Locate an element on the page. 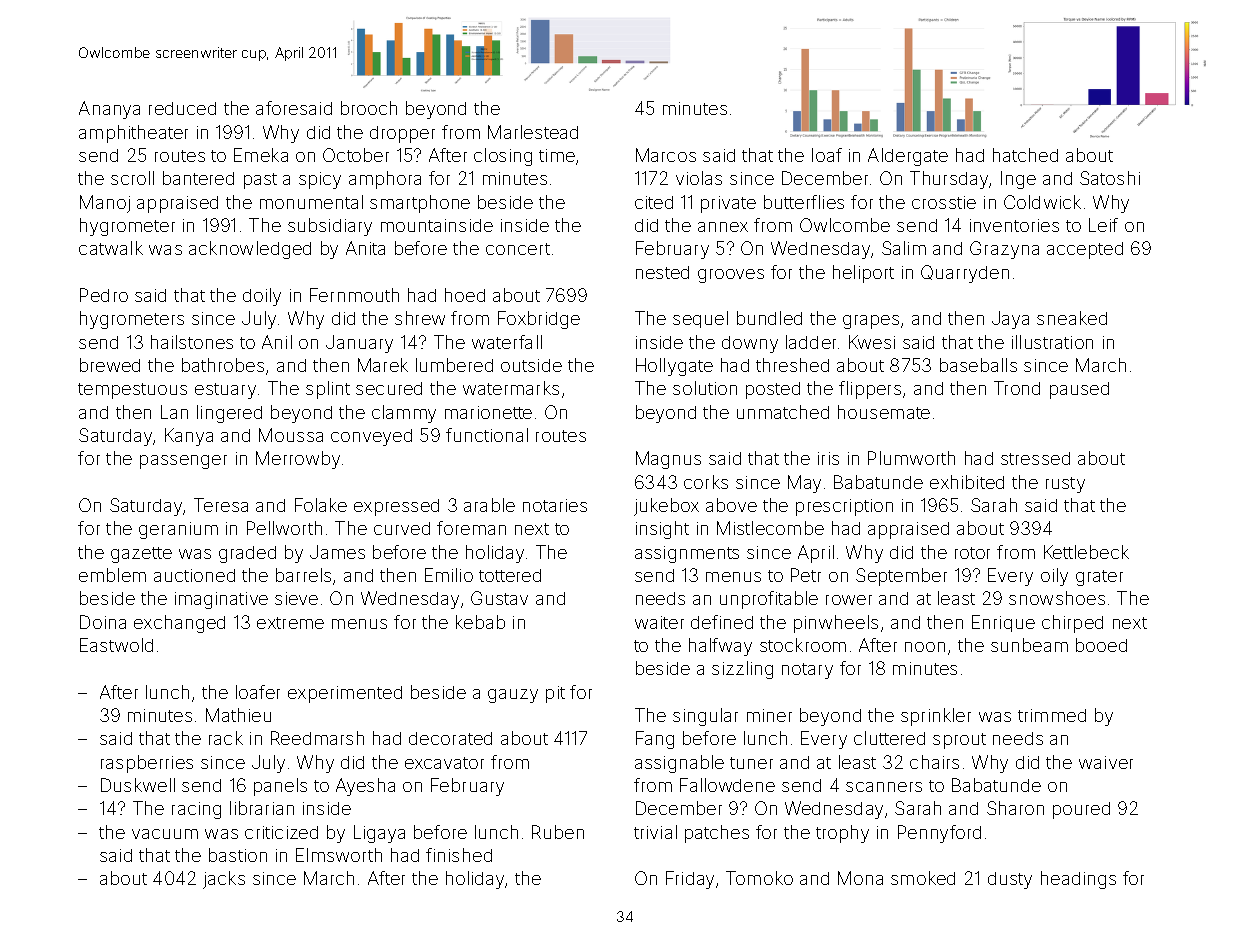 The width and height of the page is (1233, 952). rusty is located at coordinates (1065, 485).
